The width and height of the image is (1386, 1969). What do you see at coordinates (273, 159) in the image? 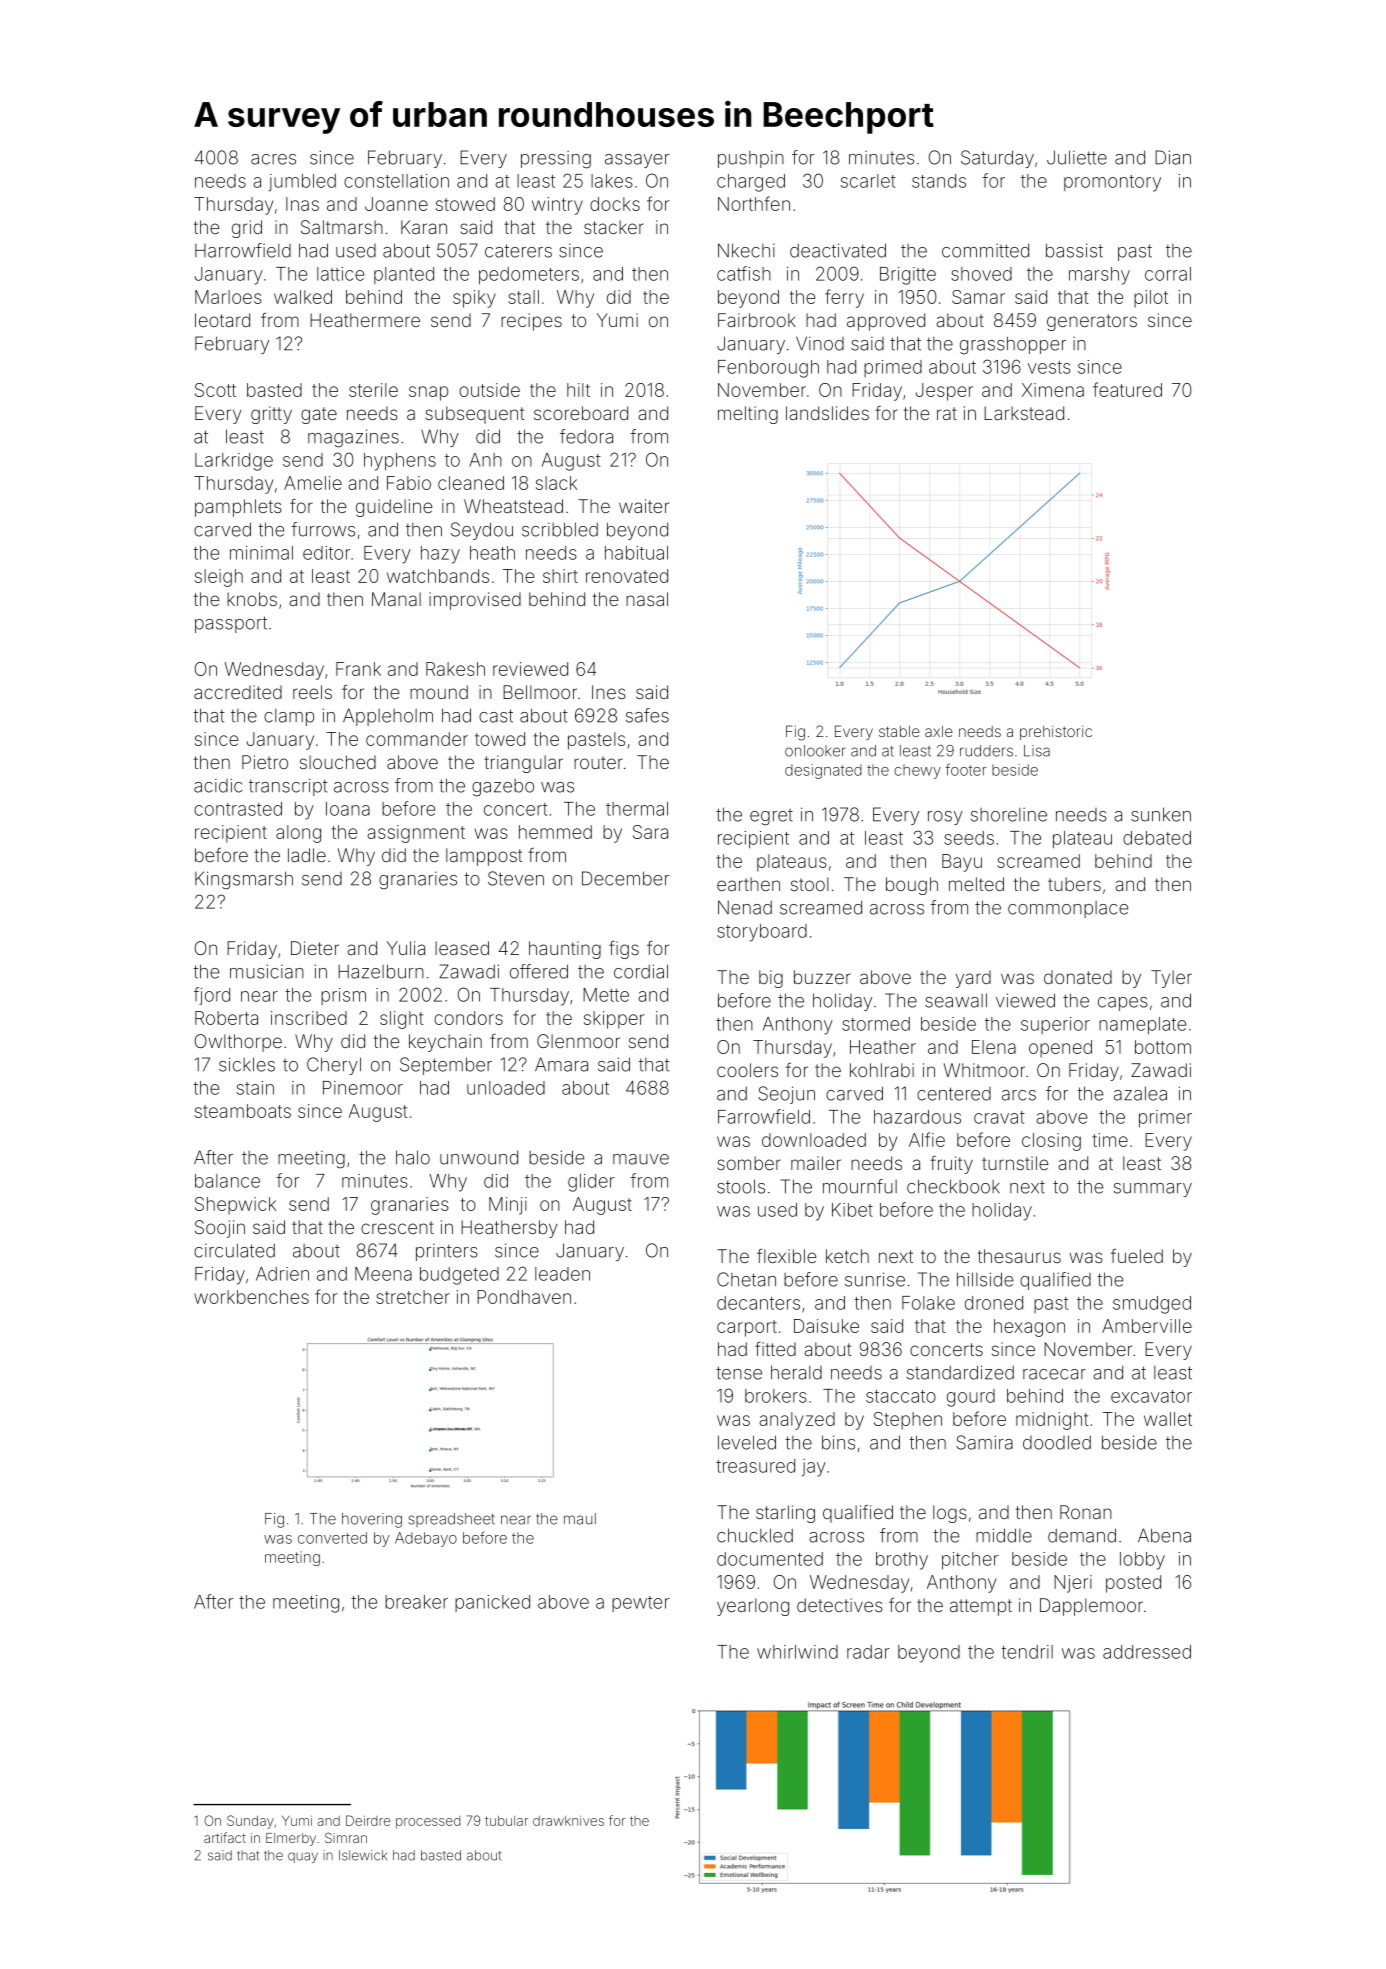
I see `acres` at bounding box center [273, 159].
